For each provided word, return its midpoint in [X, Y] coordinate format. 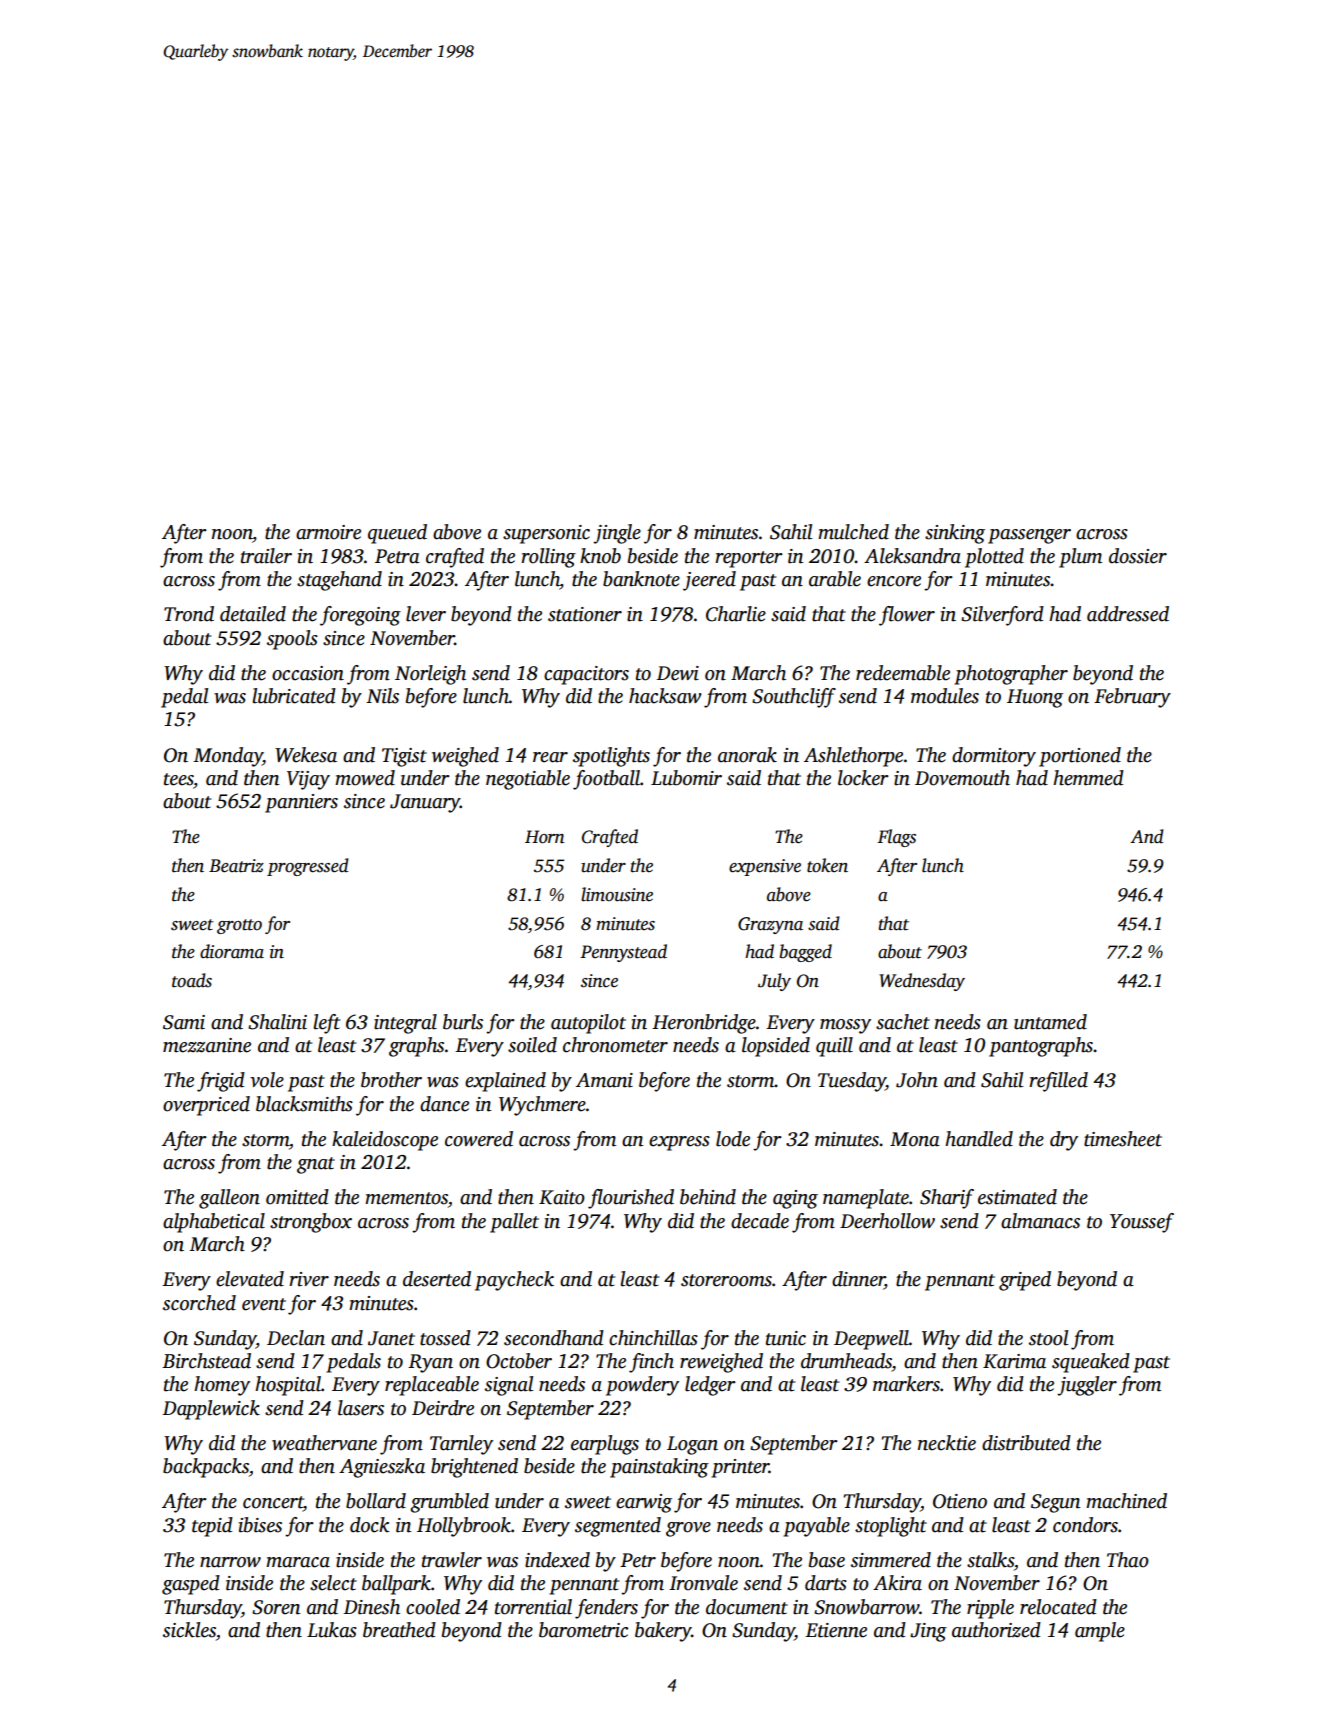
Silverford [1002, 616]
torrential [533, 1607]
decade [760, 1221]
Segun [1055, 1503]
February [1132, 698]
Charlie [736, 614]
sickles [189, 1630]
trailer [266, 556]
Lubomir [686, 778]
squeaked [1091, 1363]
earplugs [605, 1445]
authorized [996, 1630]
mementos [406, 1198]
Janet [391, 1338]
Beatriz [236, 866]
